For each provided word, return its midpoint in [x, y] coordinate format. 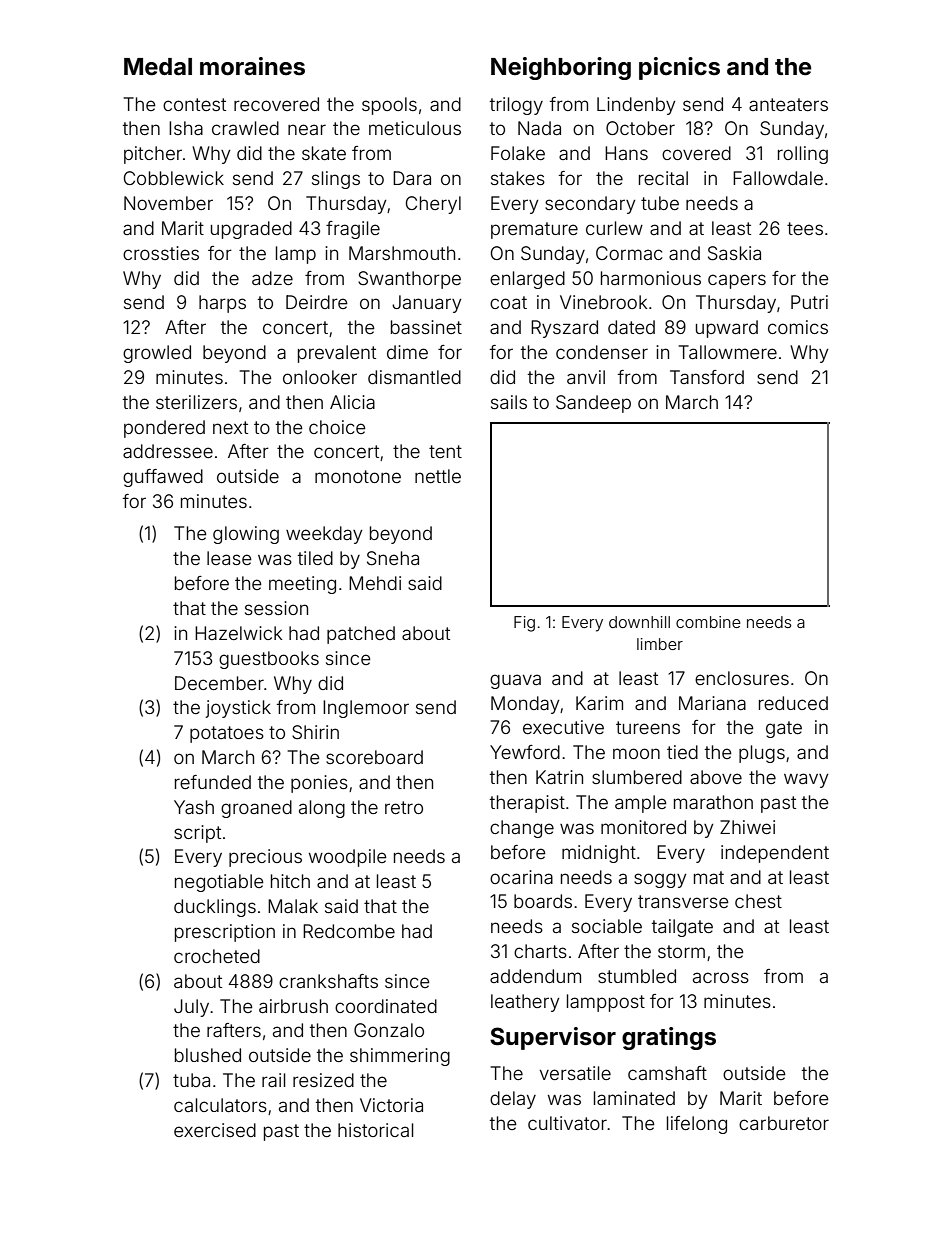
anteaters [788, 104]
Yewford [525, 752]
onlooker [320, 377]
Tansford [707, 377]
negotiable [219, 883]
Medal [158, 67]
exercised [215, 1130]
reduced [793, 703]
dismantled [414, 377]
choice [337, 427]
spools [389, 106]
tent [445, 451]
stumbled [637, 976]
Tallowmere [728, 352]
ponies [319, 784]
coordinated [386, 1006]
